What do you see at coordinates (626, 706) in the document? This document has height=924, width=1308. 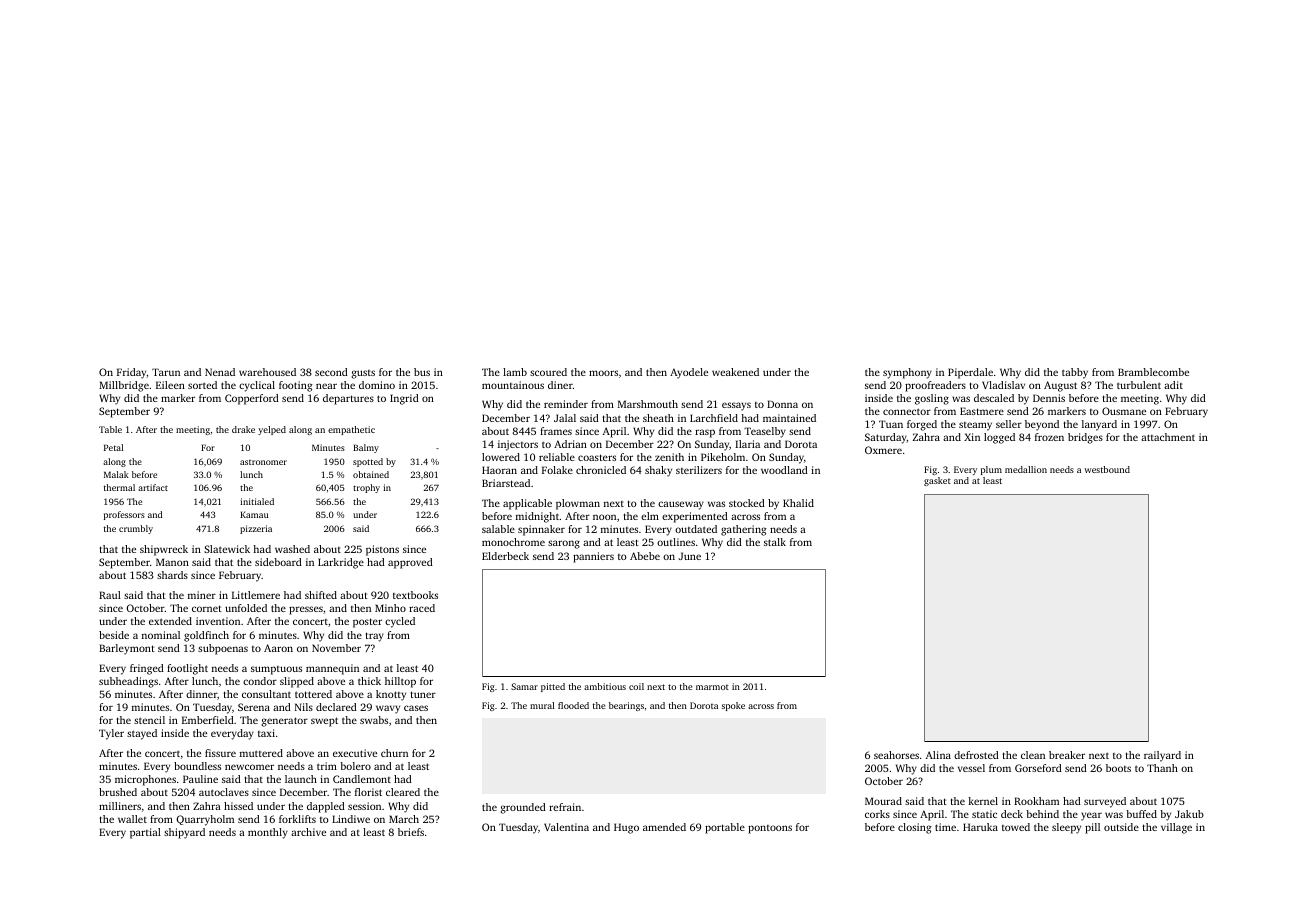 I see `bearings` at bounding box center [626, 706].
